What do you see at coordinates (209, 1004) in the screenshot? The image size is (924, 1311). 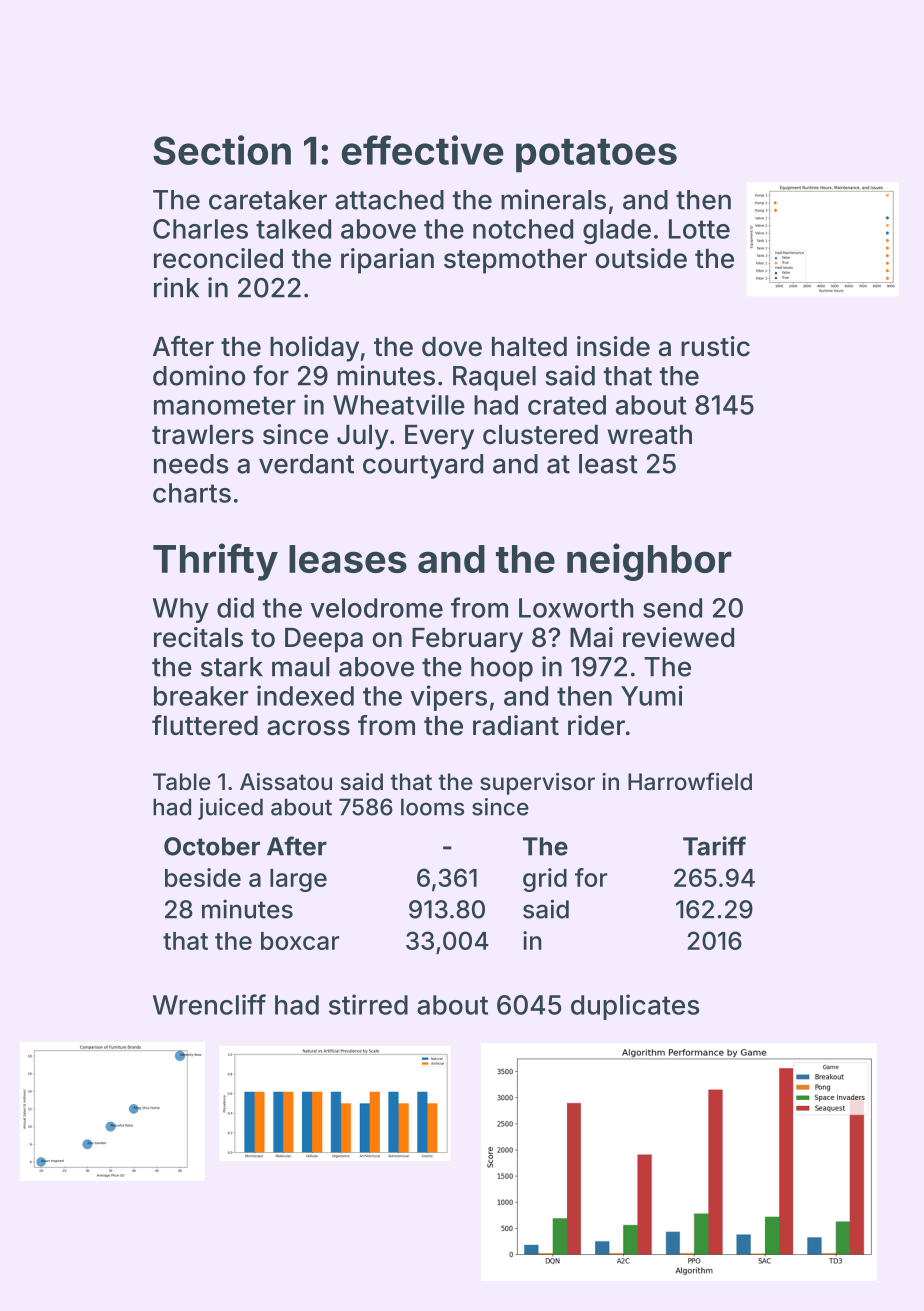 I see `Wrencliff` at bounding box center [209, 1004].
